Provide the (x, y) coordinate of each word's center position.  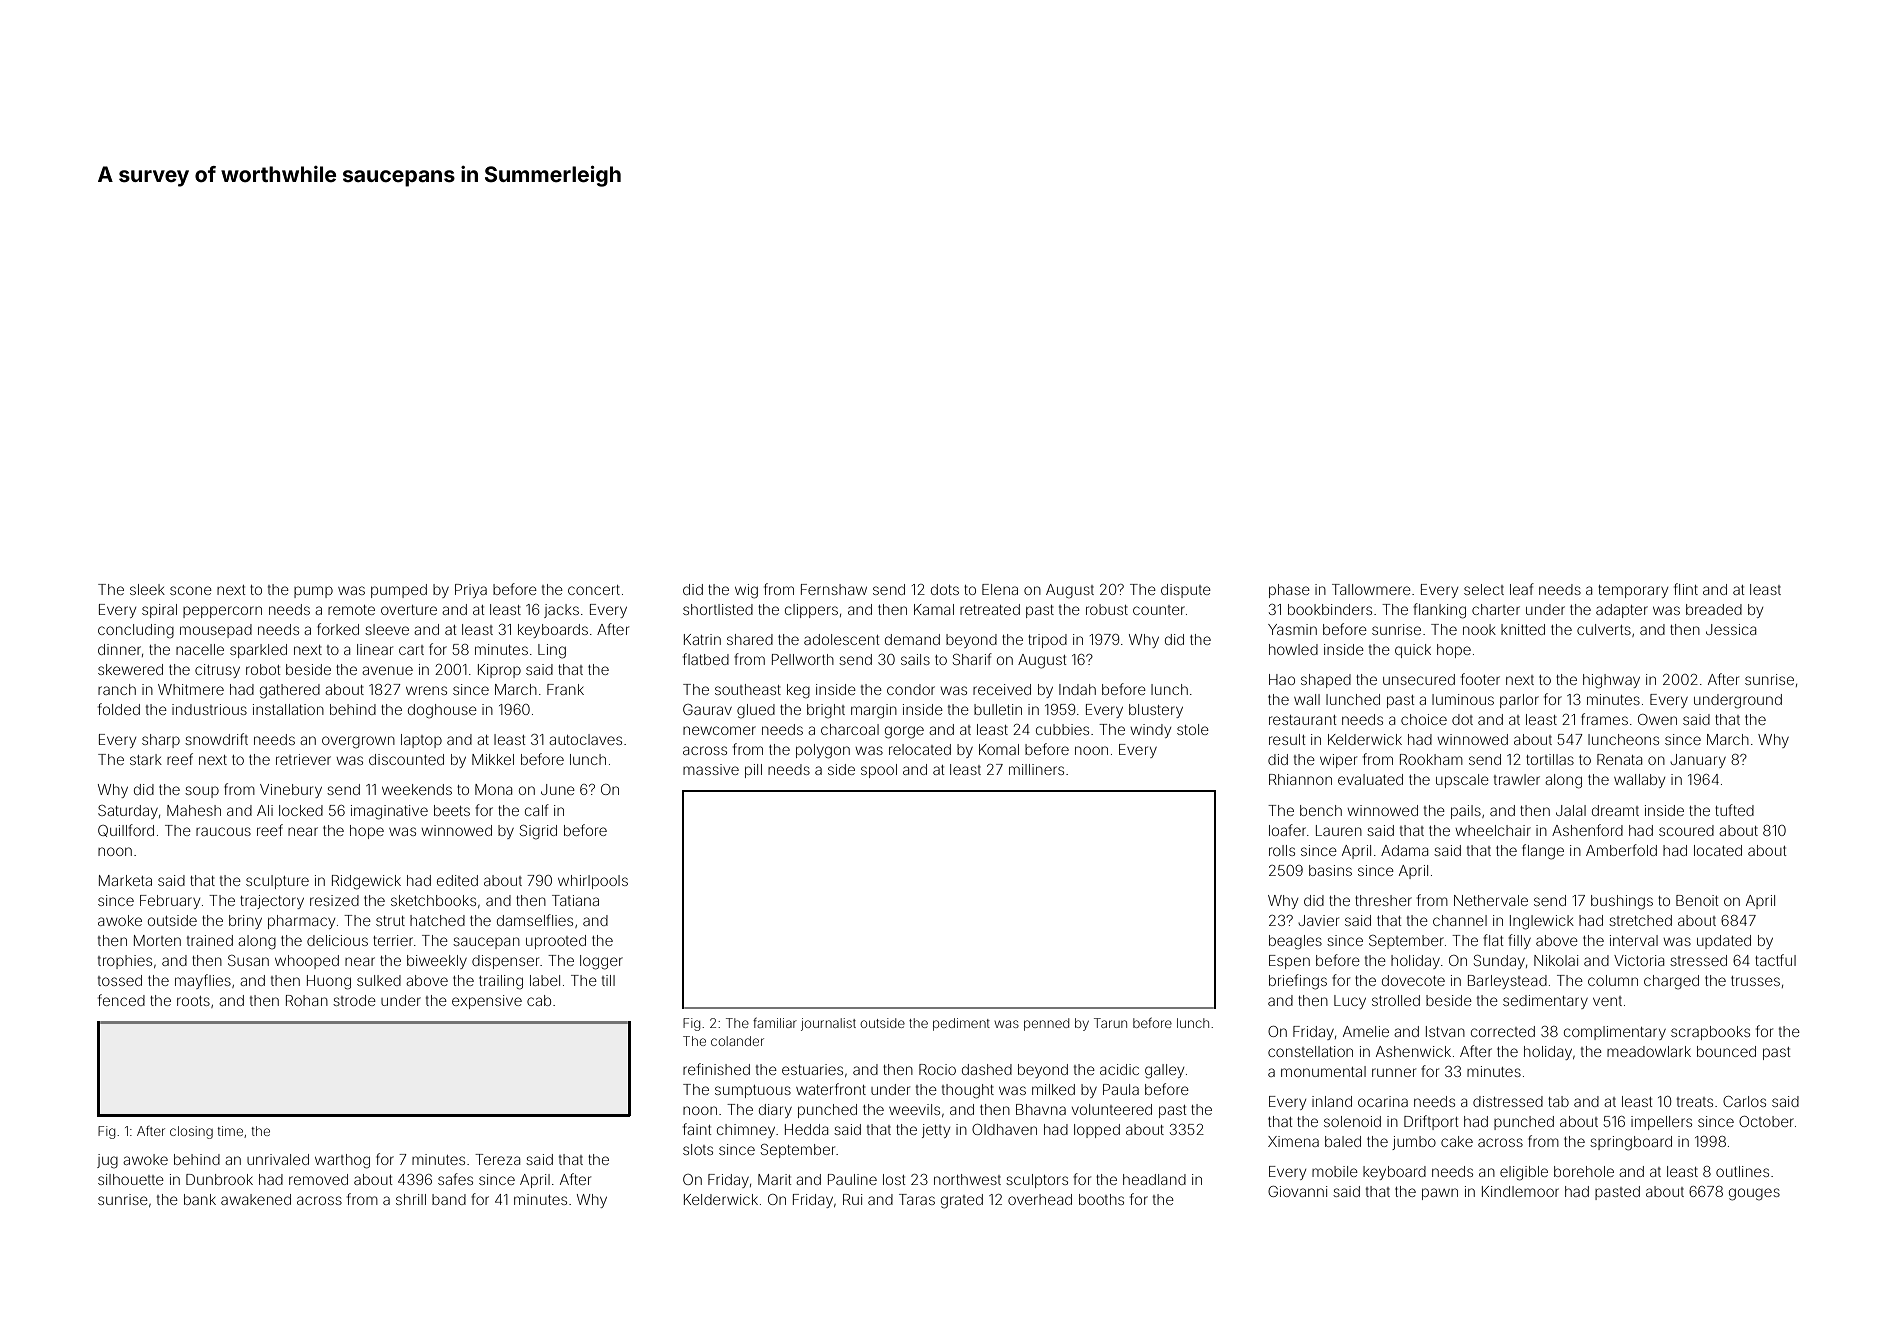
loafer (1287, 830)
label (545, 980)
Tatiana (575, 900)
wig (746, 591)
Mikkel (493, 759)
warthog (342, 1161)
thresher (1383, 900)
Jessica (1731, 629)
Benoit (1697, 900)
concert (594, 590)
